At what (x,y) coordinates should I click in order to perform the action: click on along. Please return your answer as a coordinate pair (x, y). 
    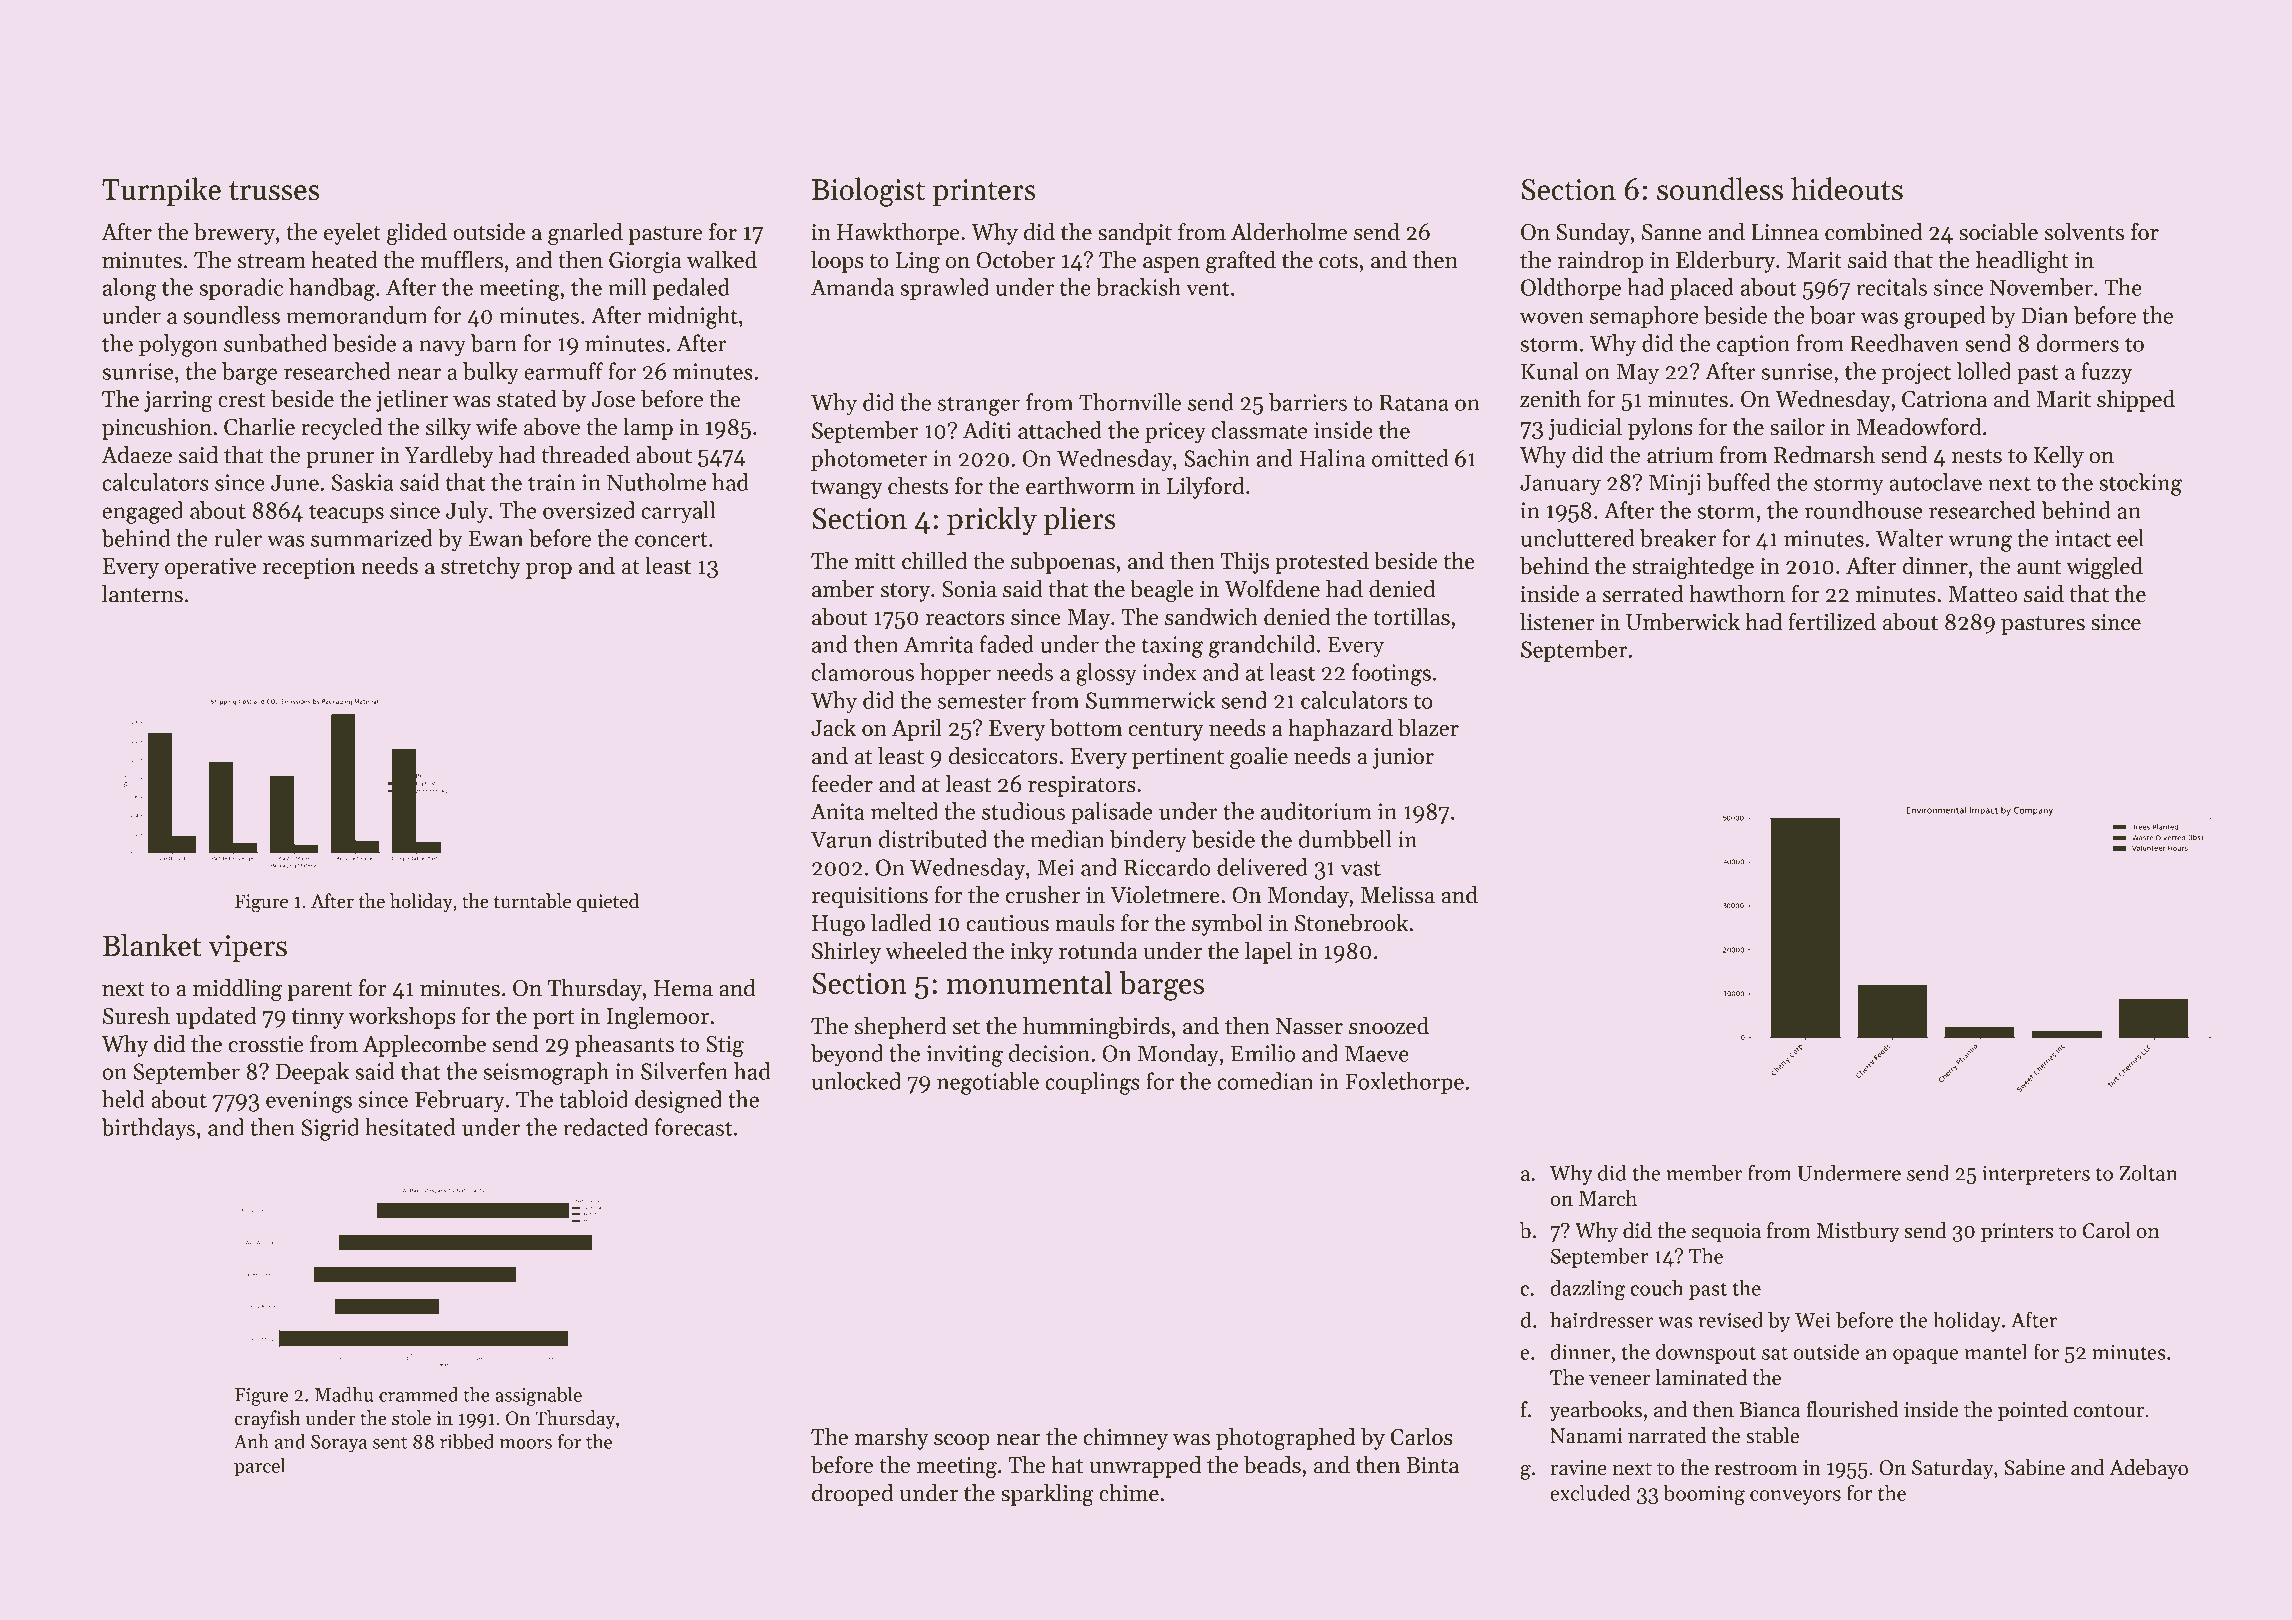
    Looking at the image, I should click on (129, 289).
